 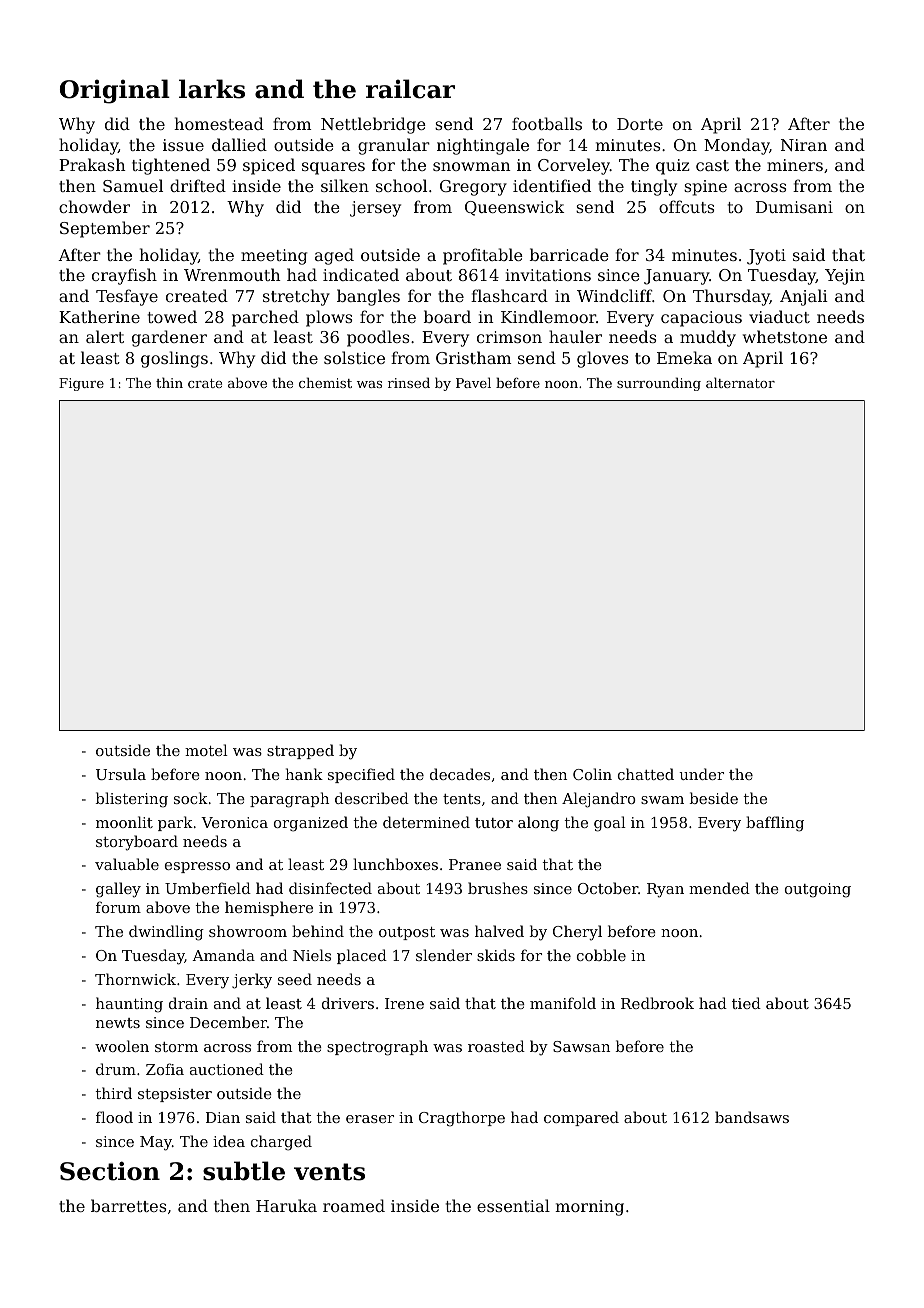 I want to click on alternator, so click(x=740, y=382).
